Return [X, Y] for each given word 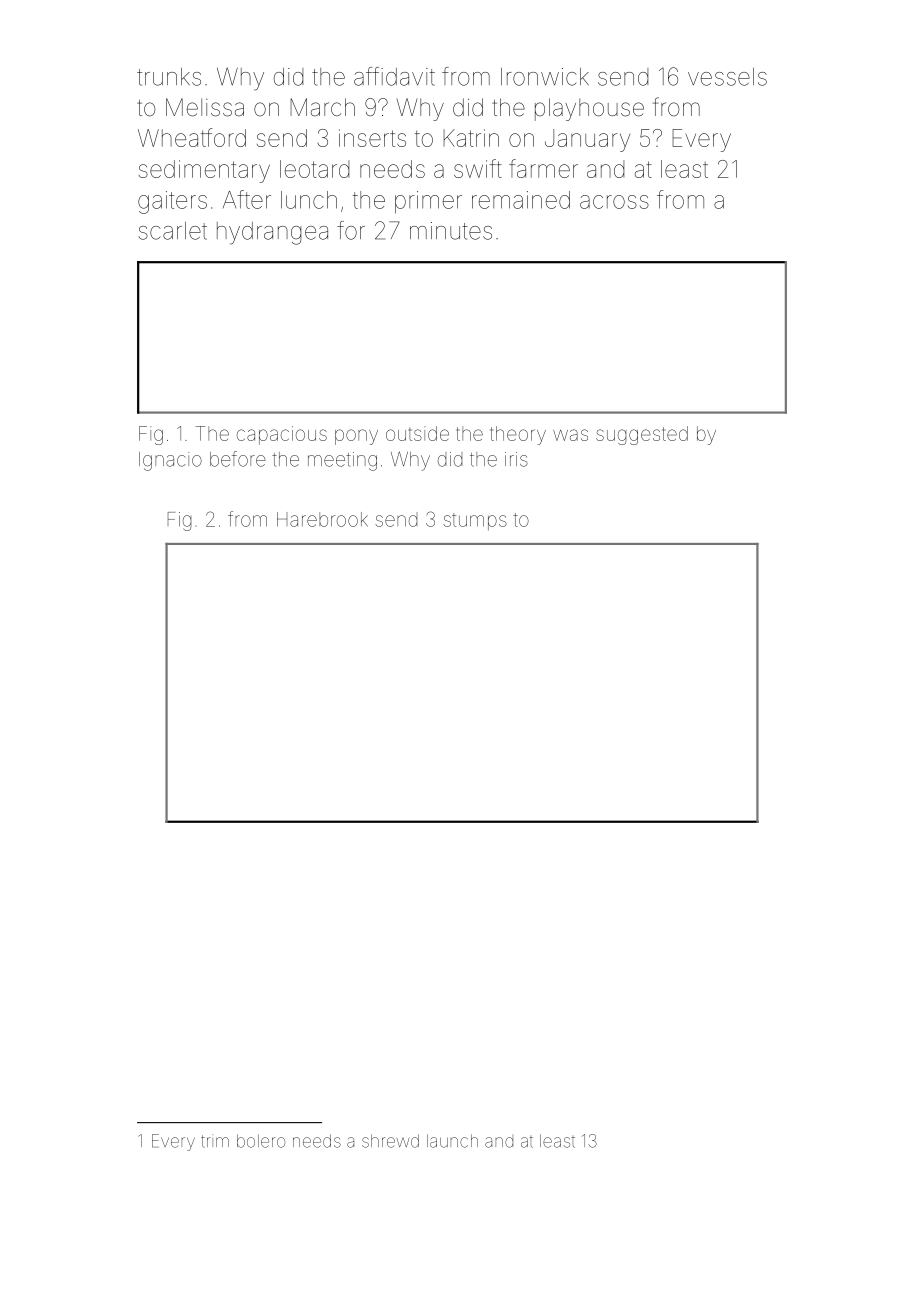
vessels [727, 77]
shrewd [390, 1141]
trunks [169, 77]
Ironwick [545, 77]
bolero [261, 1141]
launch [452, 1141]
